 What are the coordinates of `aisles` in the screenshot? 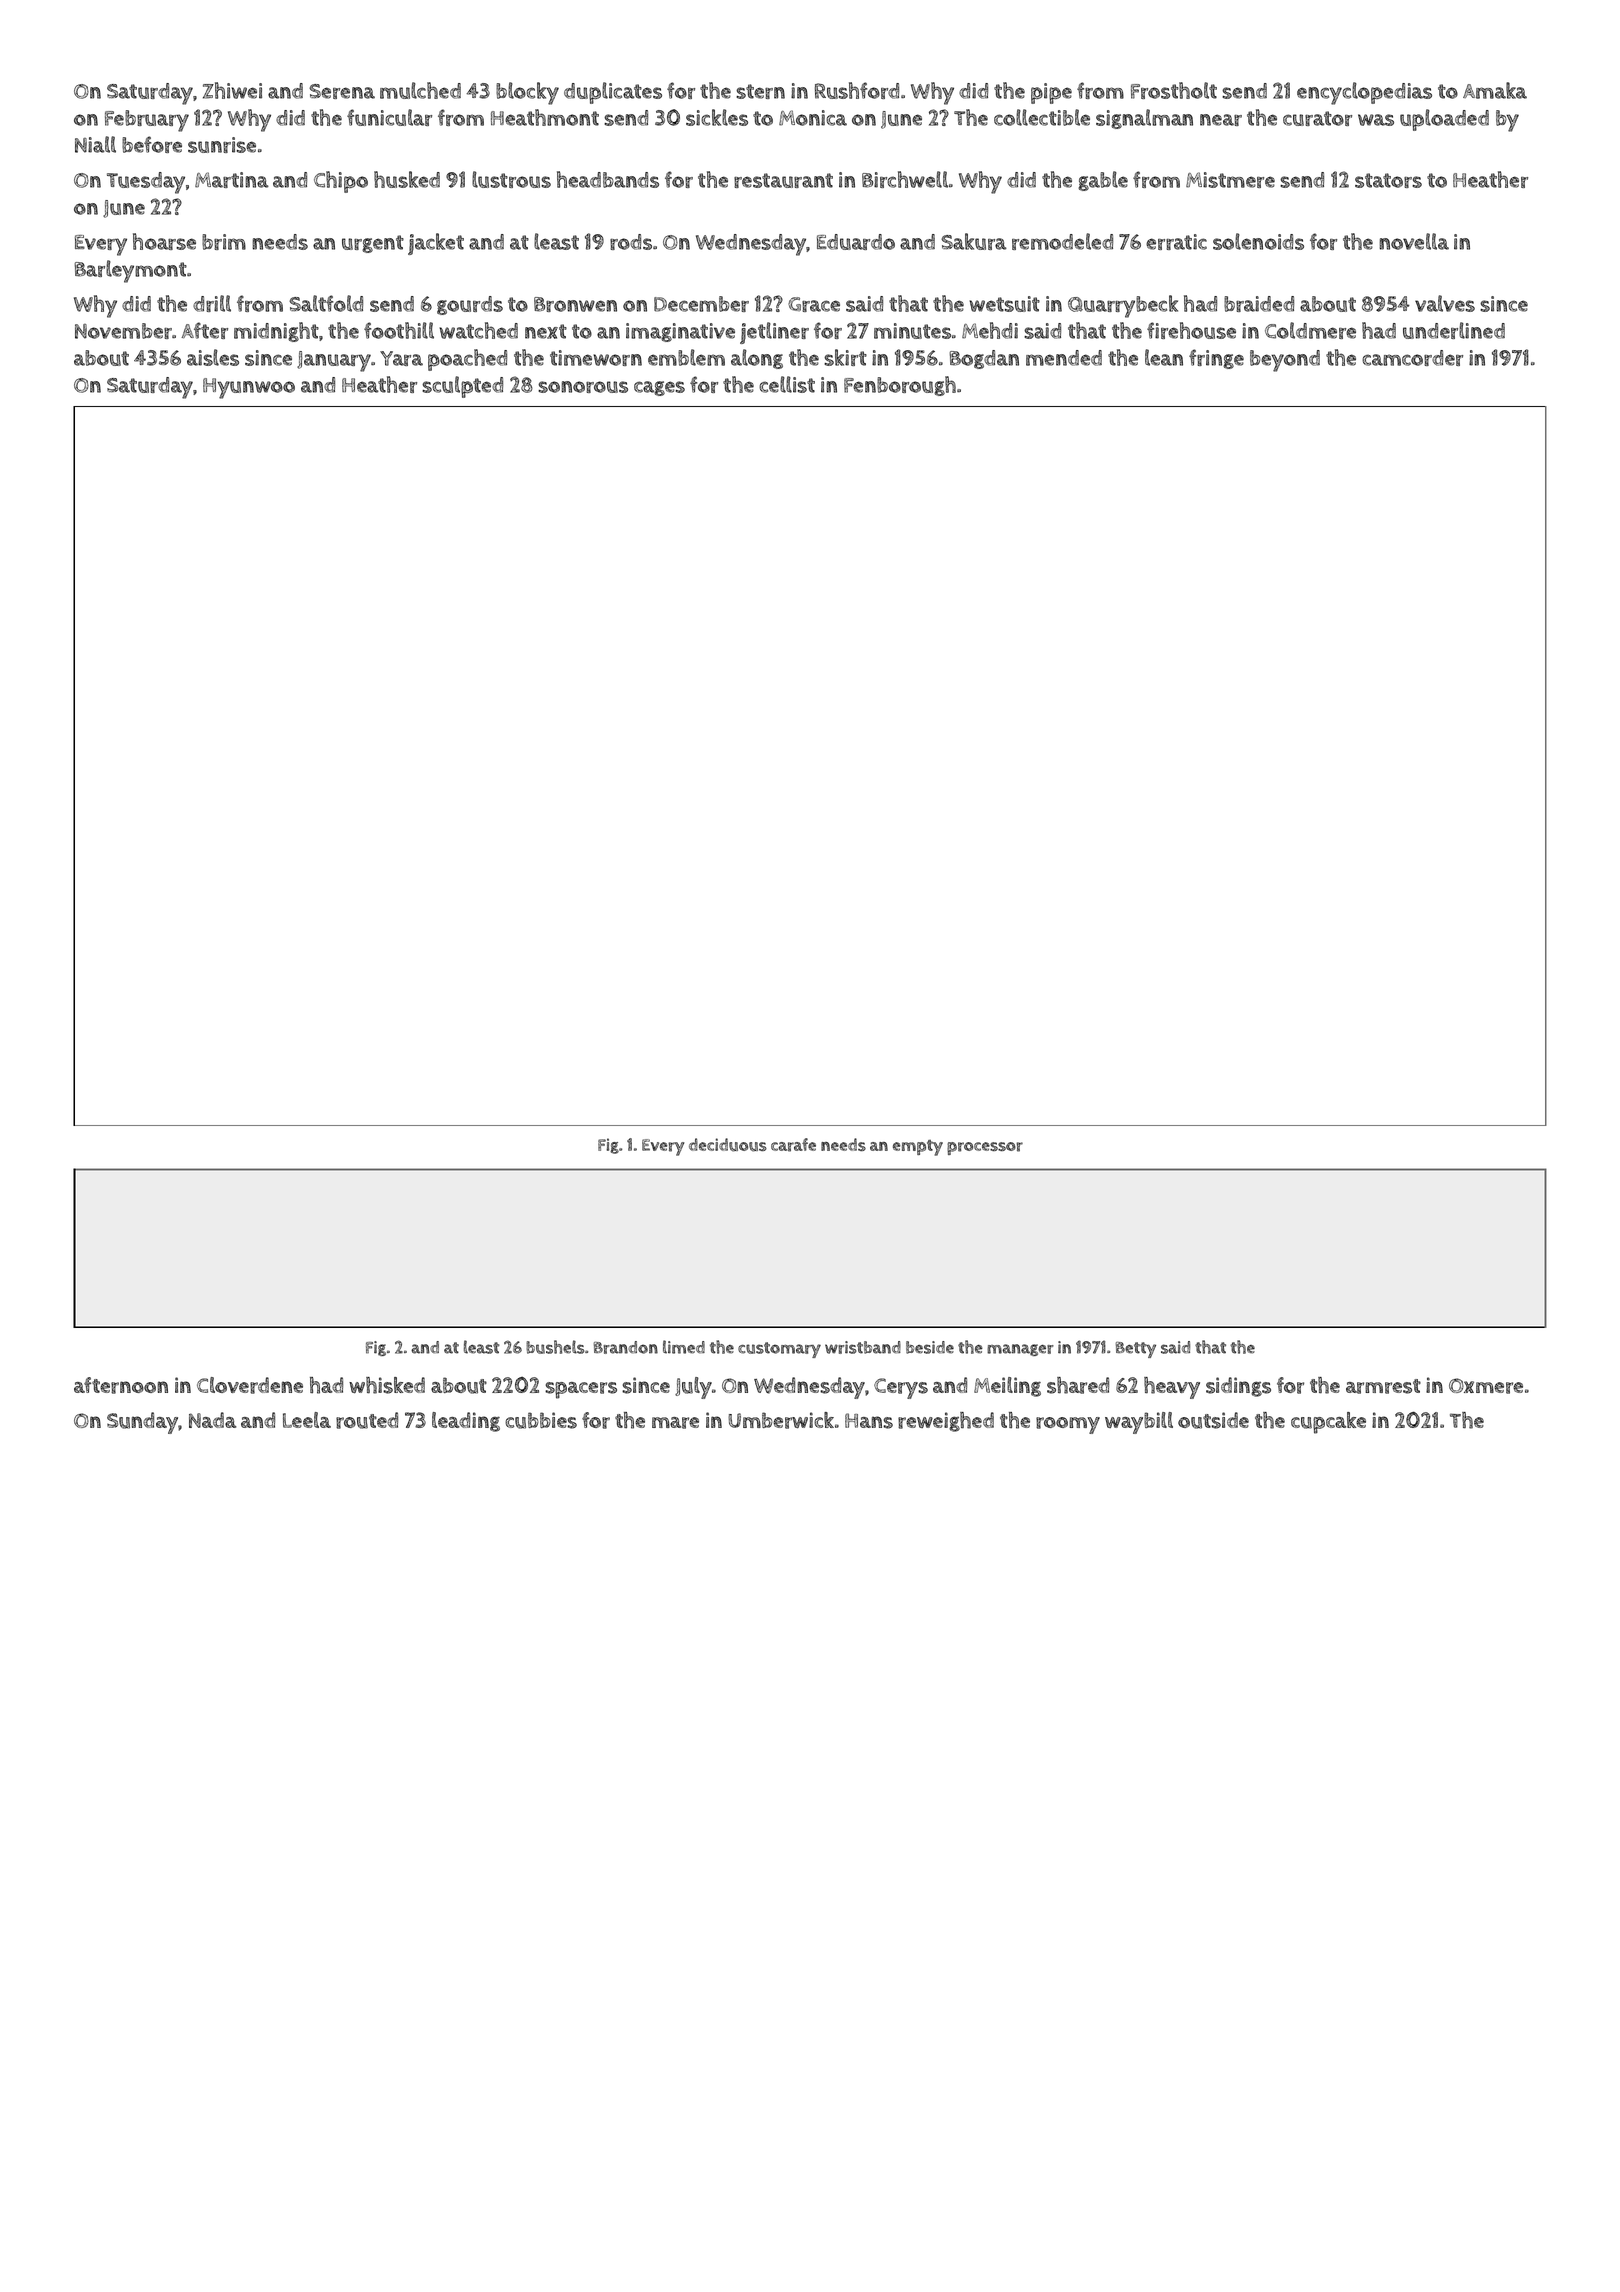 It's located at (213, 357).
